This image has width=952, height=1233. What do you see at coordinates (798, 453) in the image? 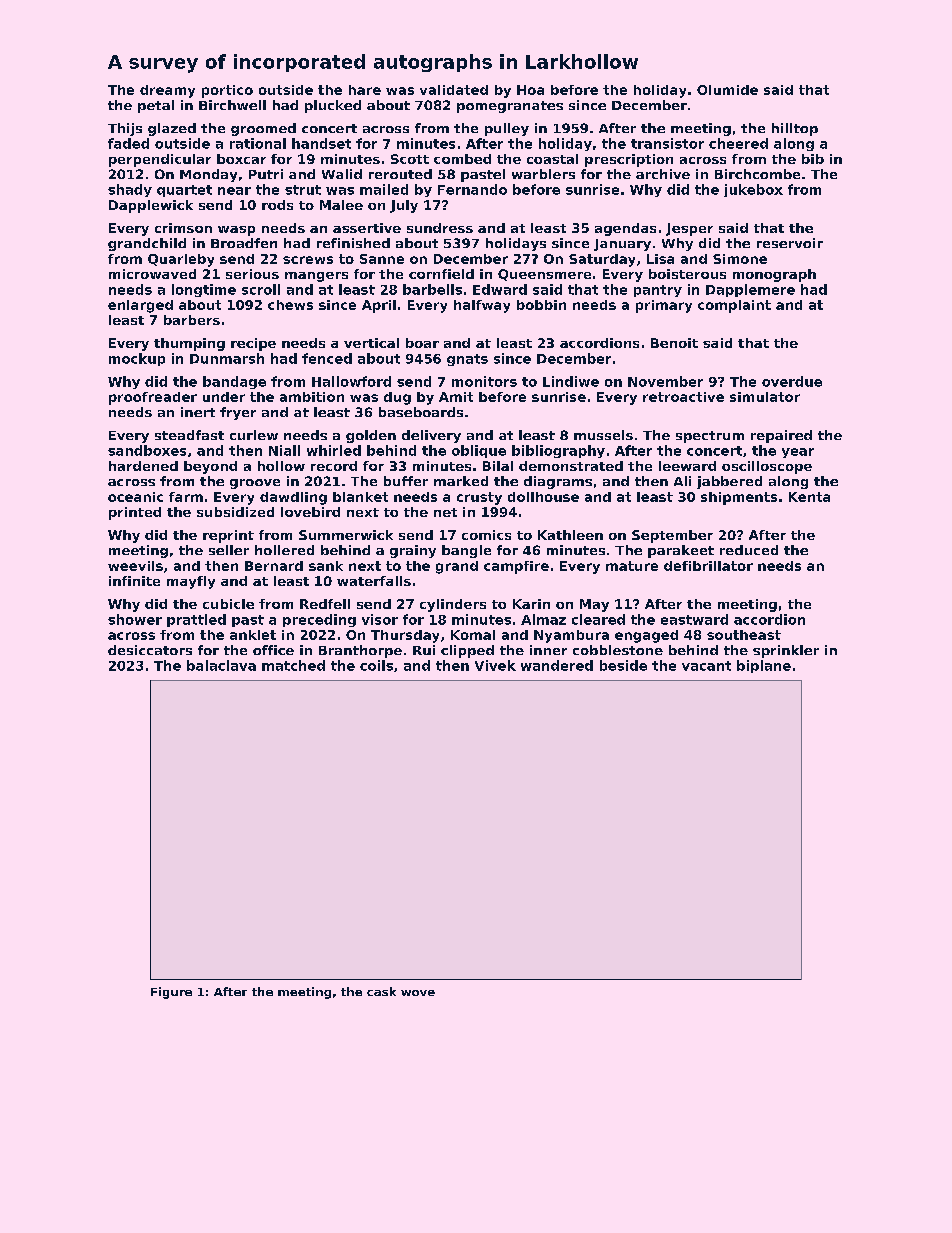
I see `year` at bounding box center [798, 453].
